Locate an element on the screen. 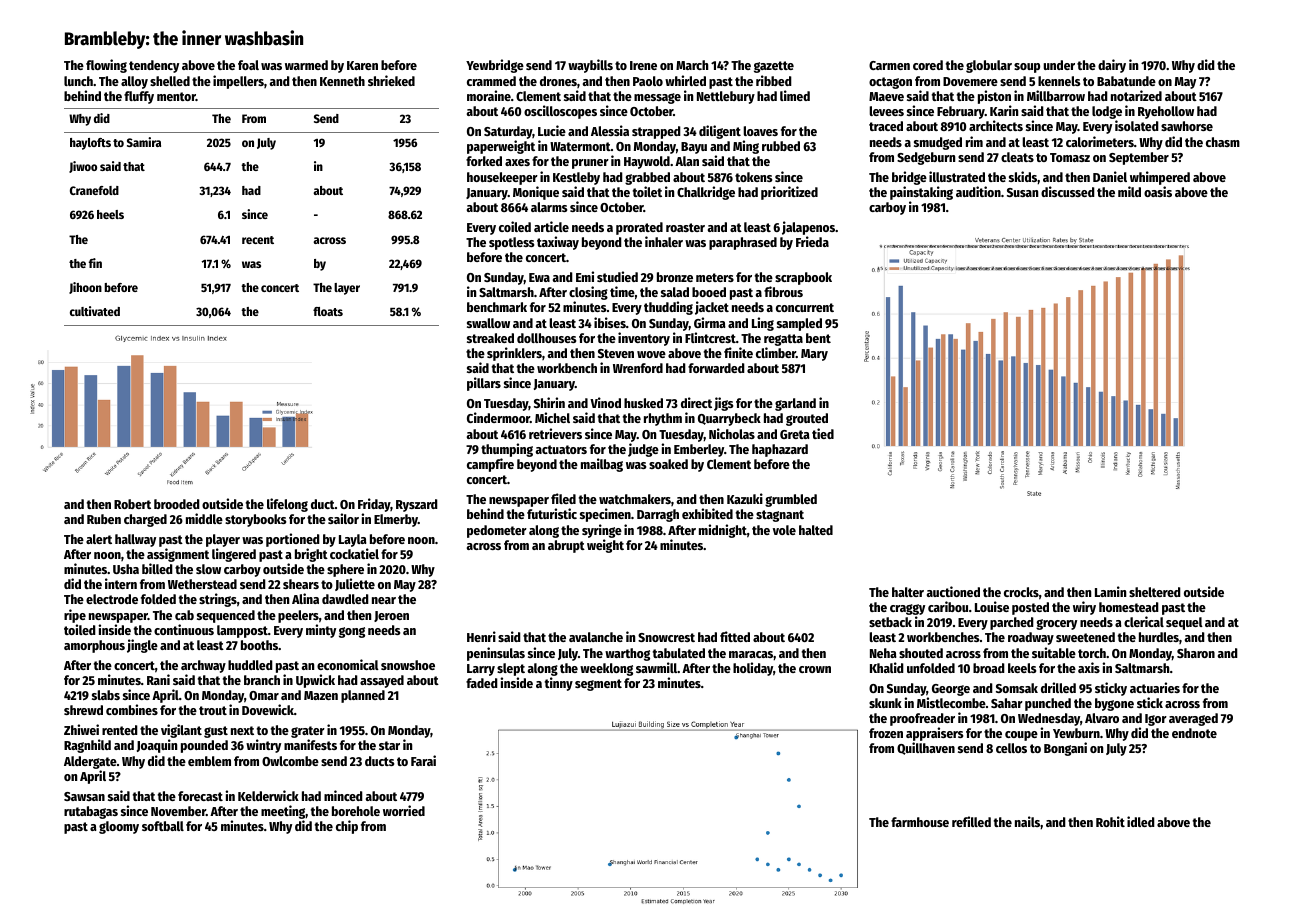 The height and width of the screenshot is (924, 1308). softball is located at coordinates (163, 826).
